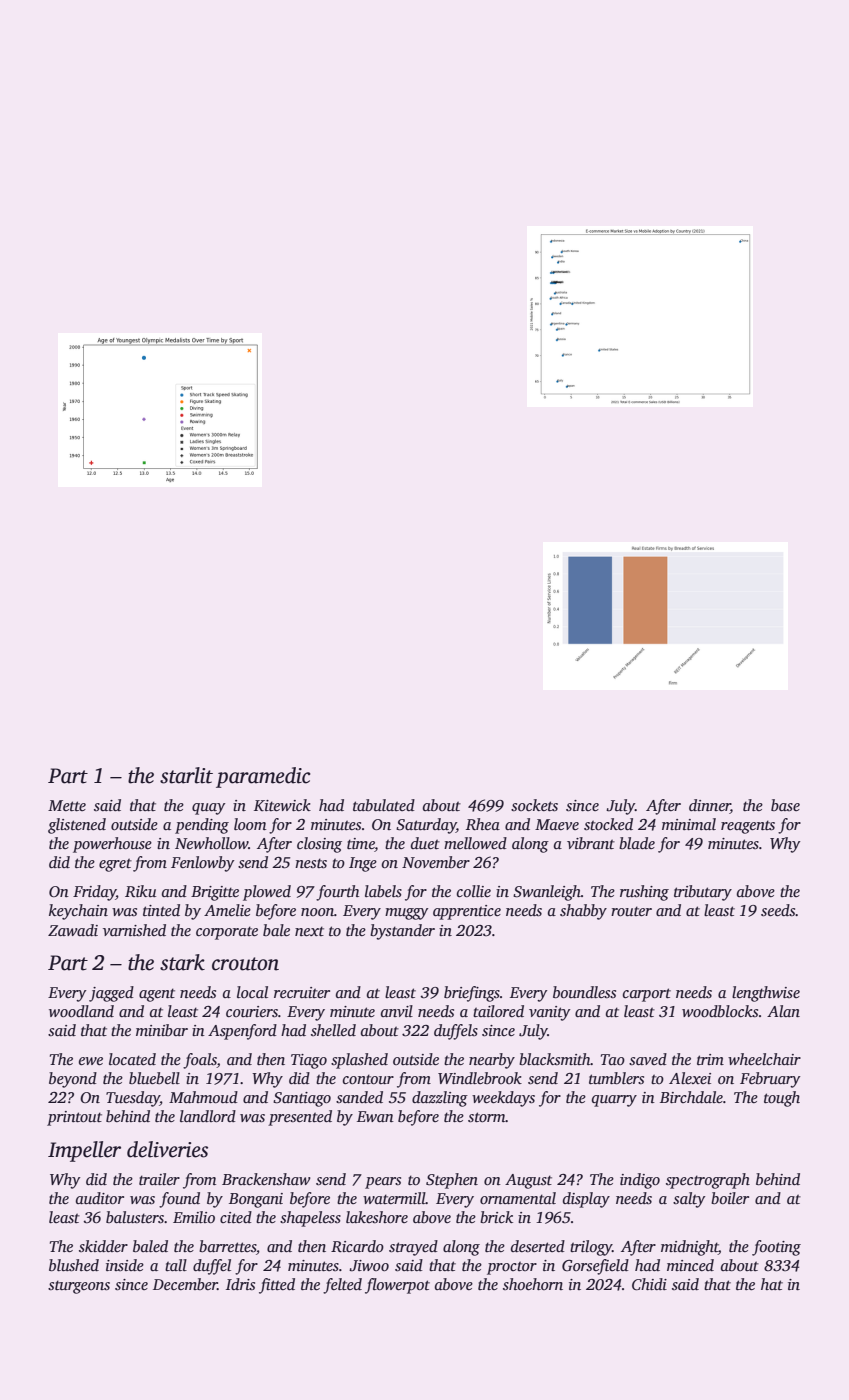 This page has width=849, height=1400. I want to click on glistened, so click(77, 826).
